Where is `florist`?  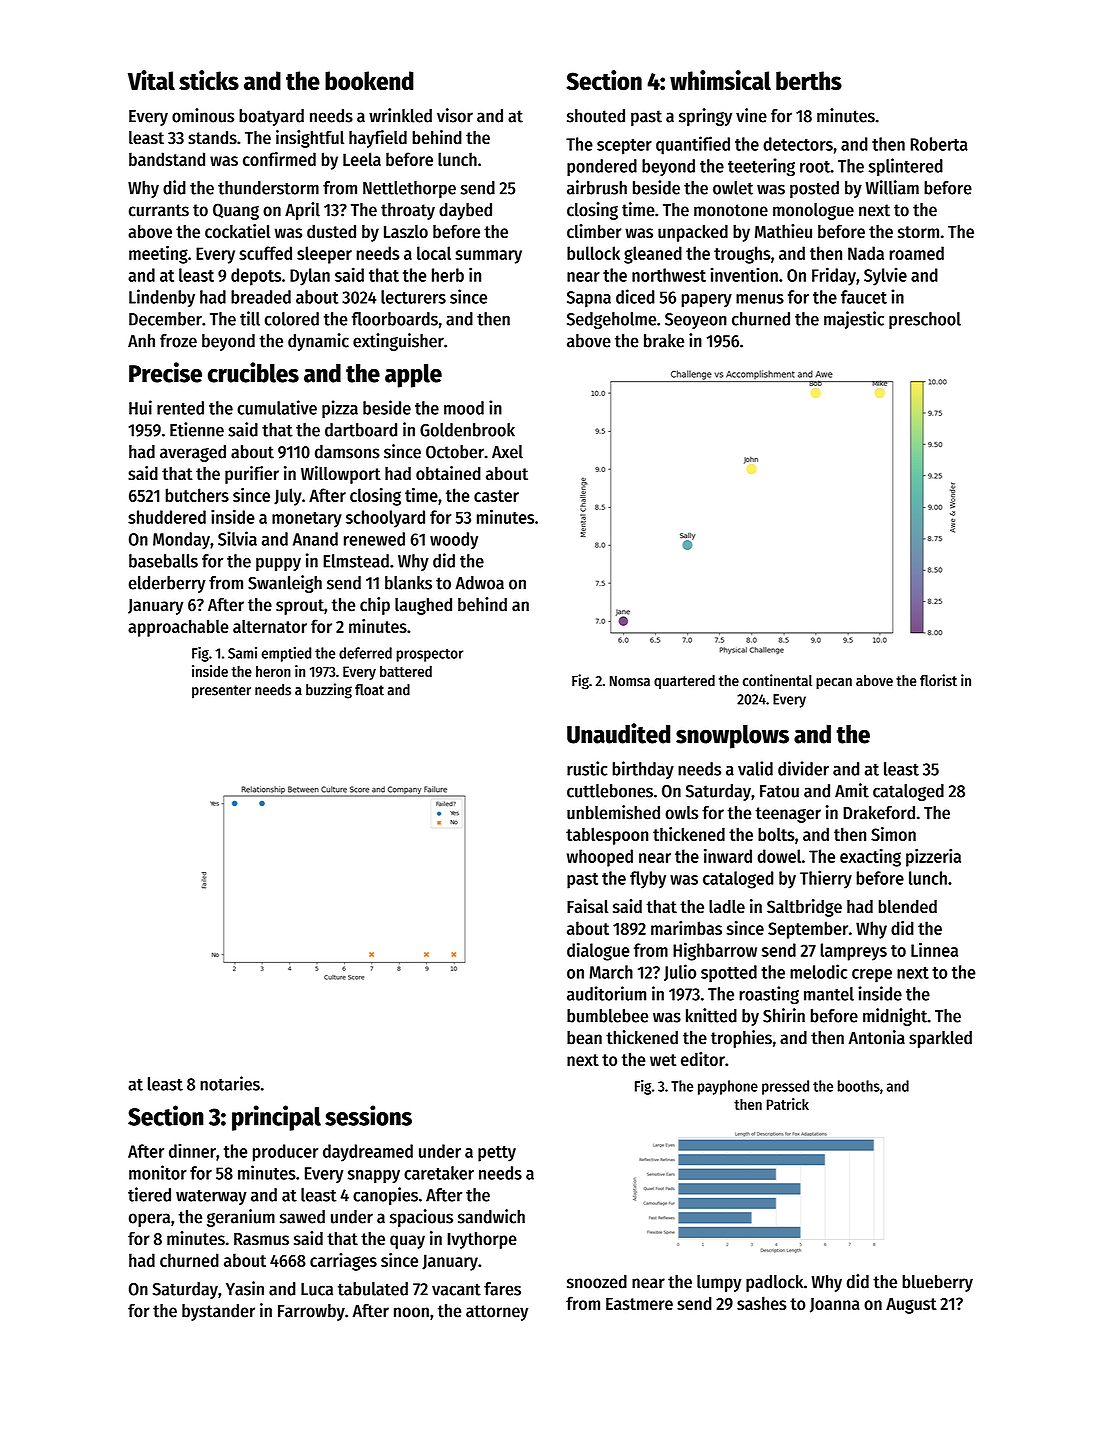 florist is located at coordinates (938, 680).
